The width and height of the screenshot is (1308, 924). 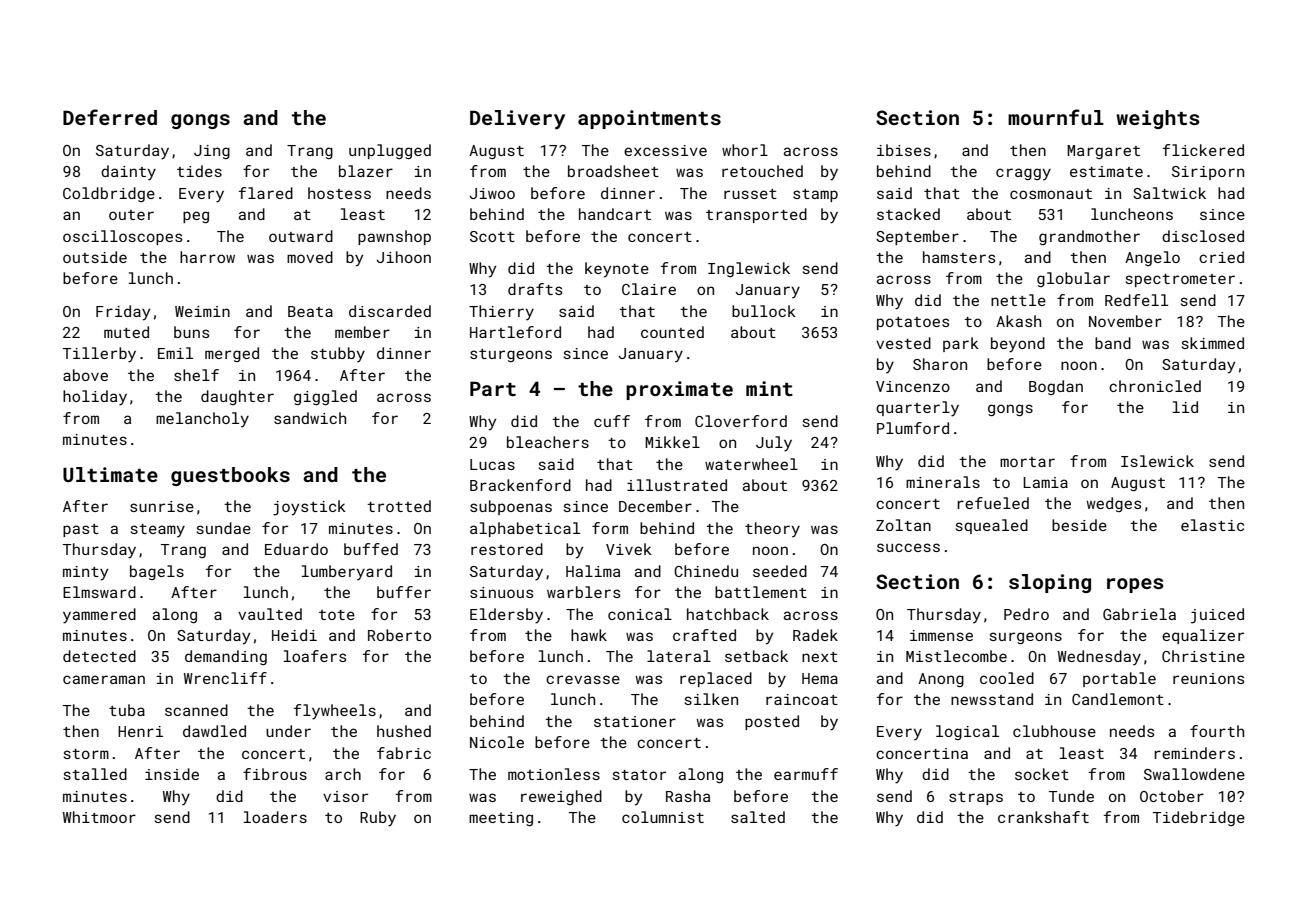 I want to click on retouched, so click(x=762, y=171).
